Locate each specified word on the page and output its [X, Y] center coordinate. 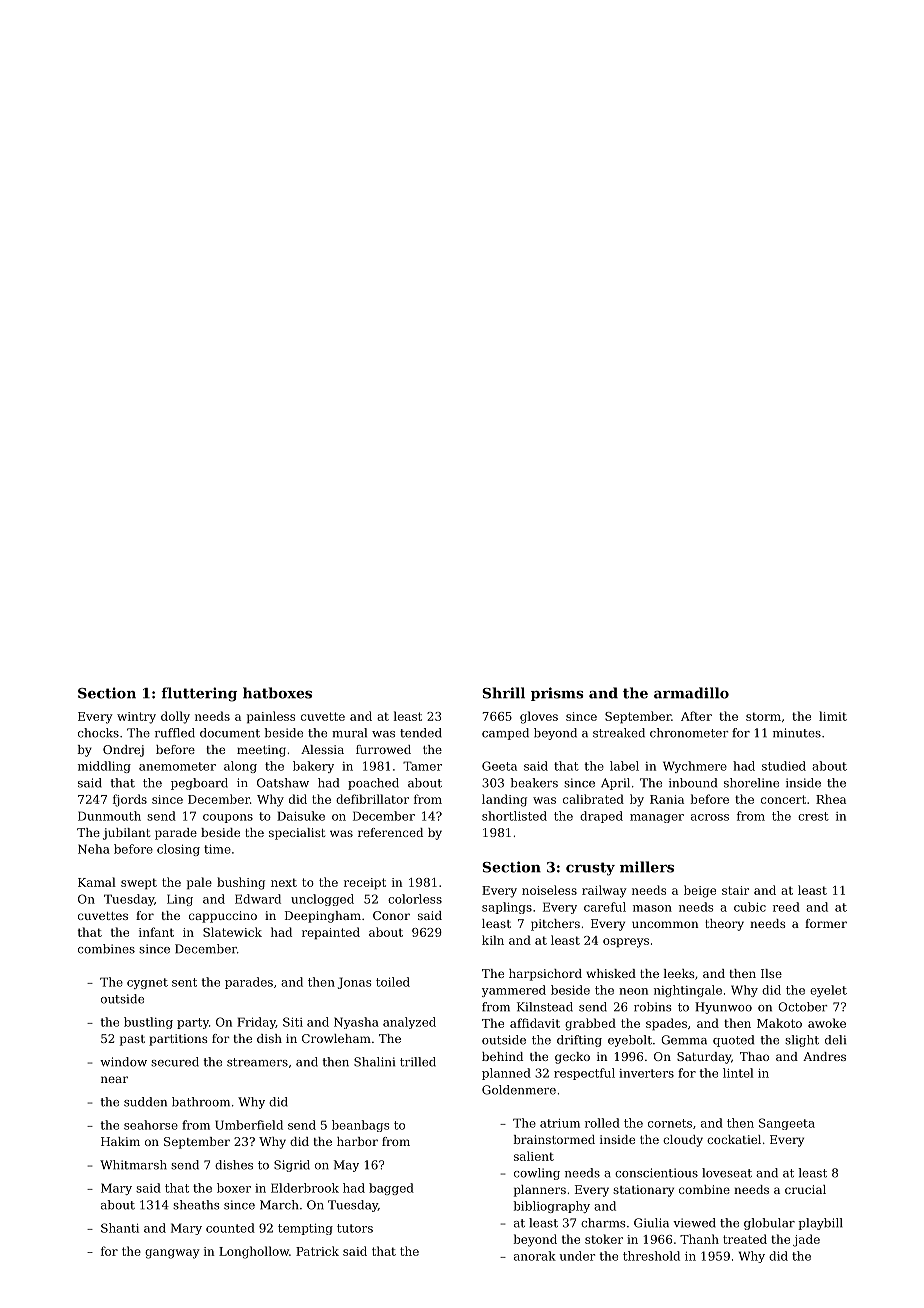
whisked [611, 973]
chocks [98, 733]
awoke [827, 1023]
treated [745, 1239]
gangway [172, 1254]
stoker [604, 1239]
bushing [241, 883]
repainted [331, 933]
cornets [670, 1123]
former [826, 923]
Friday [256, 1023]
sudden [145, 1102]
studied [784, 766]
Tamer [422, 766]
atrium [560, 1123]
